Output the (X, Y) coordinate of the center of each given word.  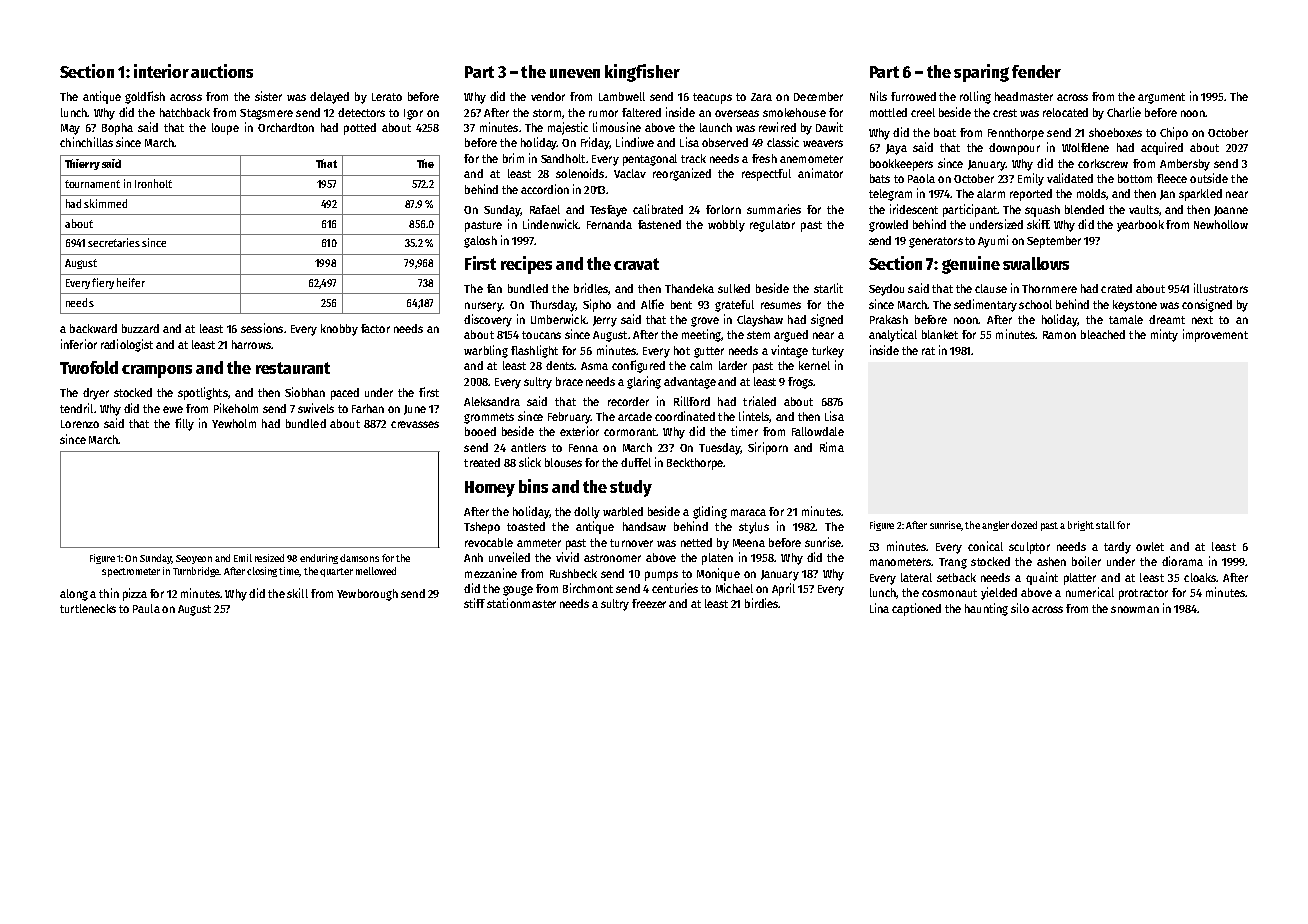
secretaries (114, 242)
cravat (636, 264)
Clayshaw (760, 321)
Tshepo (482, 528)
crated (1116, 288)
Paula (146, 608)
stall (1105, 525)
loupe (225, 129)
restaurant (293, 368)
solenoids (580, 173)
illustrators (1221, 288)
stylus (754, 528)
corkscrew (1103, 163)
